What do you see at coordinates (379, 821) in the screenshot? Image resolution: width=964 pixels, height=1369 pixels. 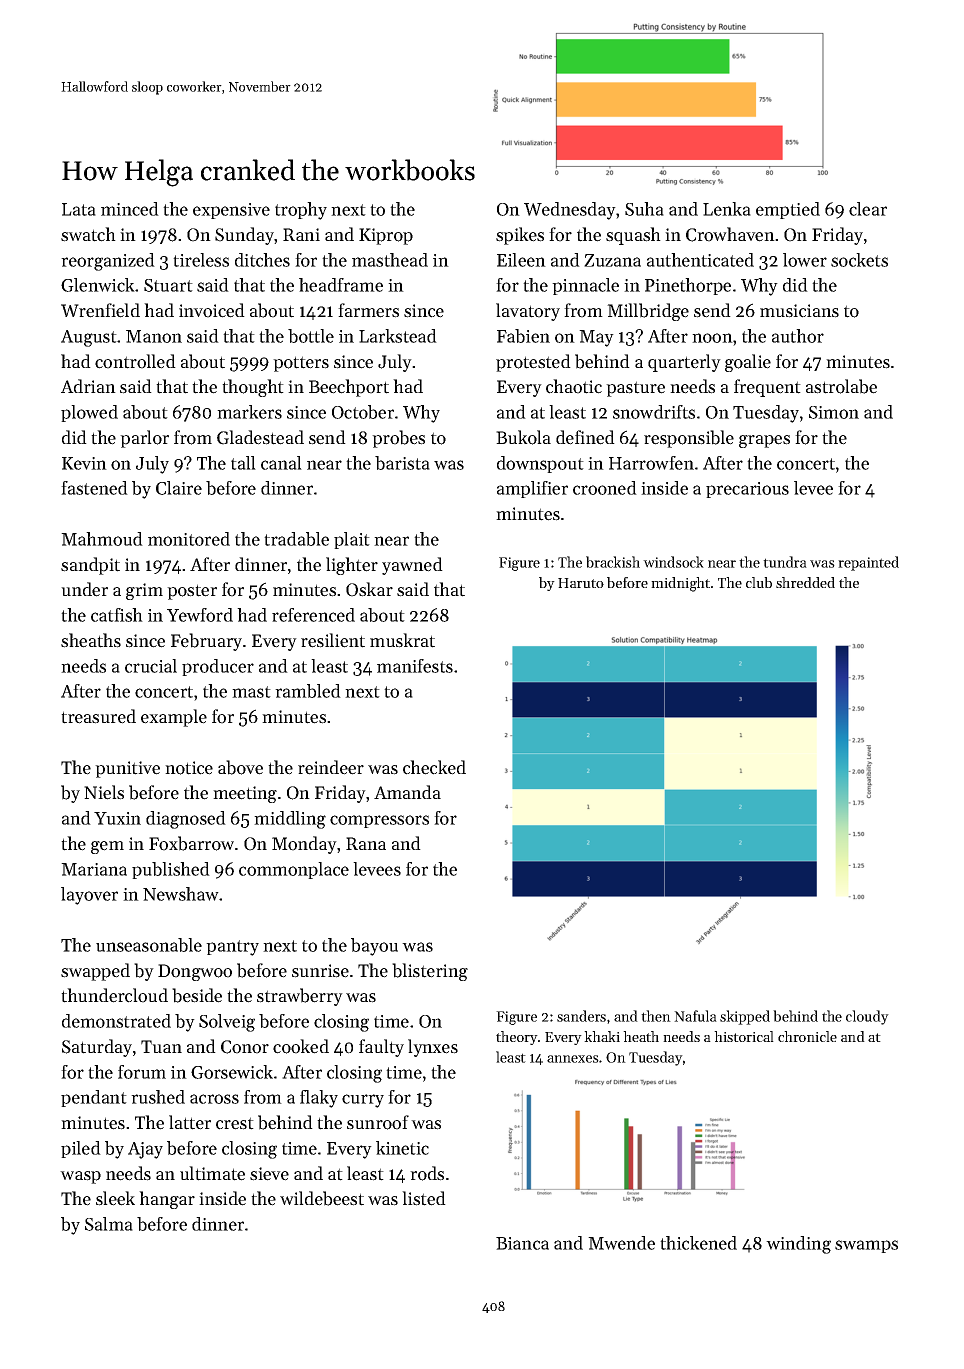 I see `compressors` at bounding box center [379, 821].
